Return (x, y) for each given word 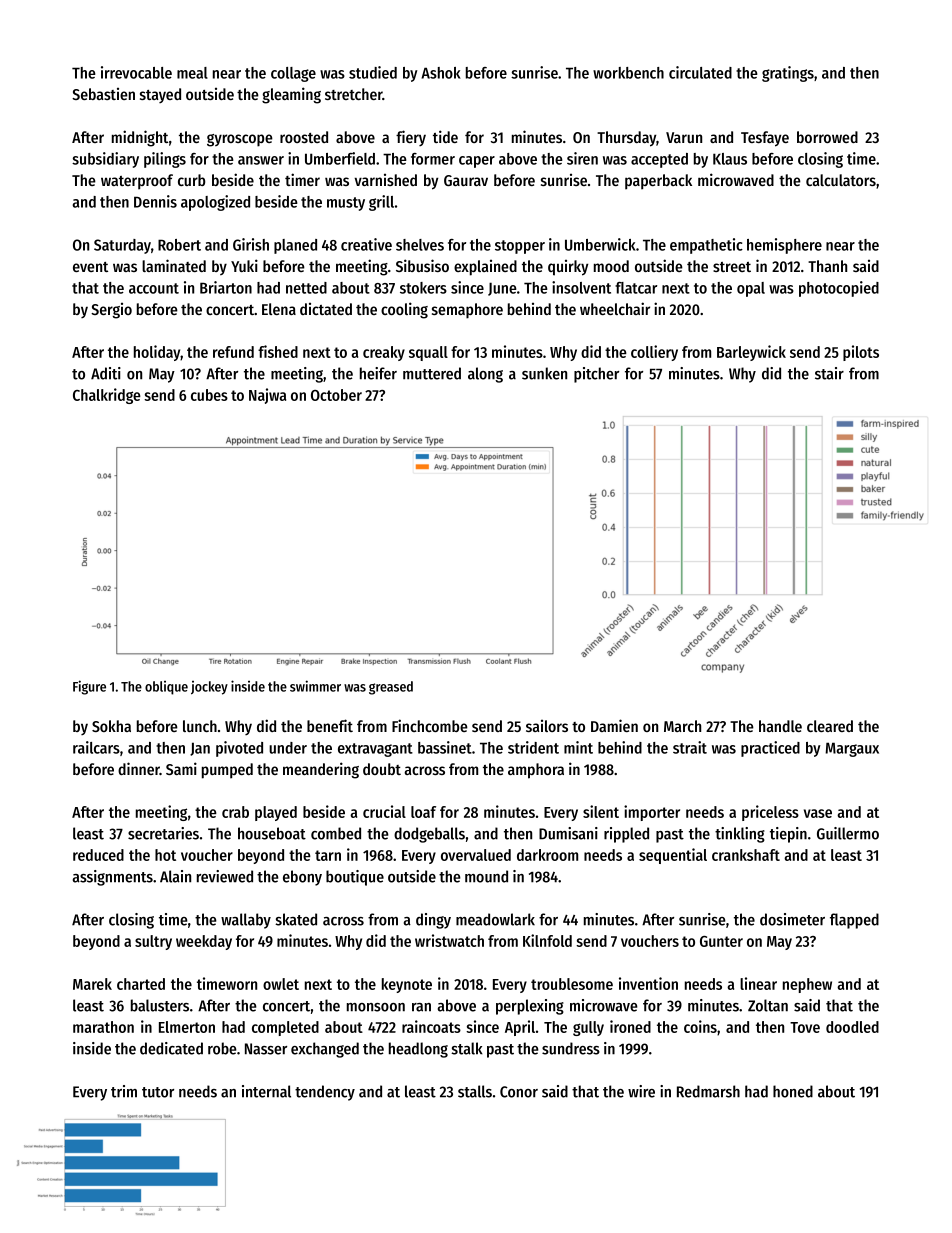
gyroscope (240, 140)
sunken (544, 373)
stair (829, 373)
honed (793, 1091)
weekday (204, 942)
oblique (166, 688)
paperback (658, 181)
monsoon (376, 1007)
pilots (861, 353)
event (90, 267)
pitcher (596, 375)
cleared (830, 726)
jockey (209, 688)
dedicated (171, 1048)
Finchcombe (430, 725)
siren (582, 158)
